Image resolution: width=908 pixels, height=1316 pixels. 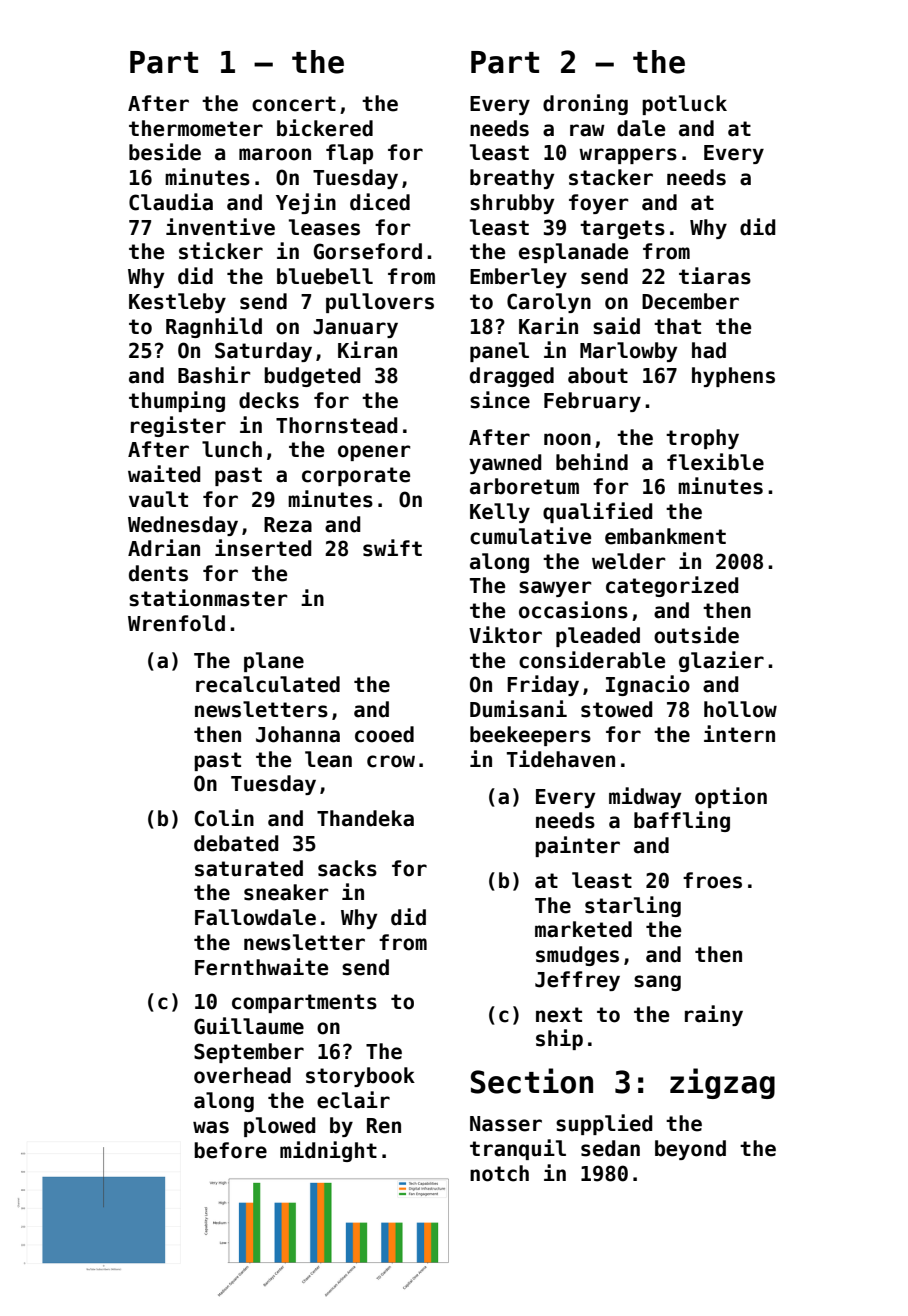 What do you see at coordinates (731, 797) in the screenshot?
I see `option` at bounding box center [731, 797].
